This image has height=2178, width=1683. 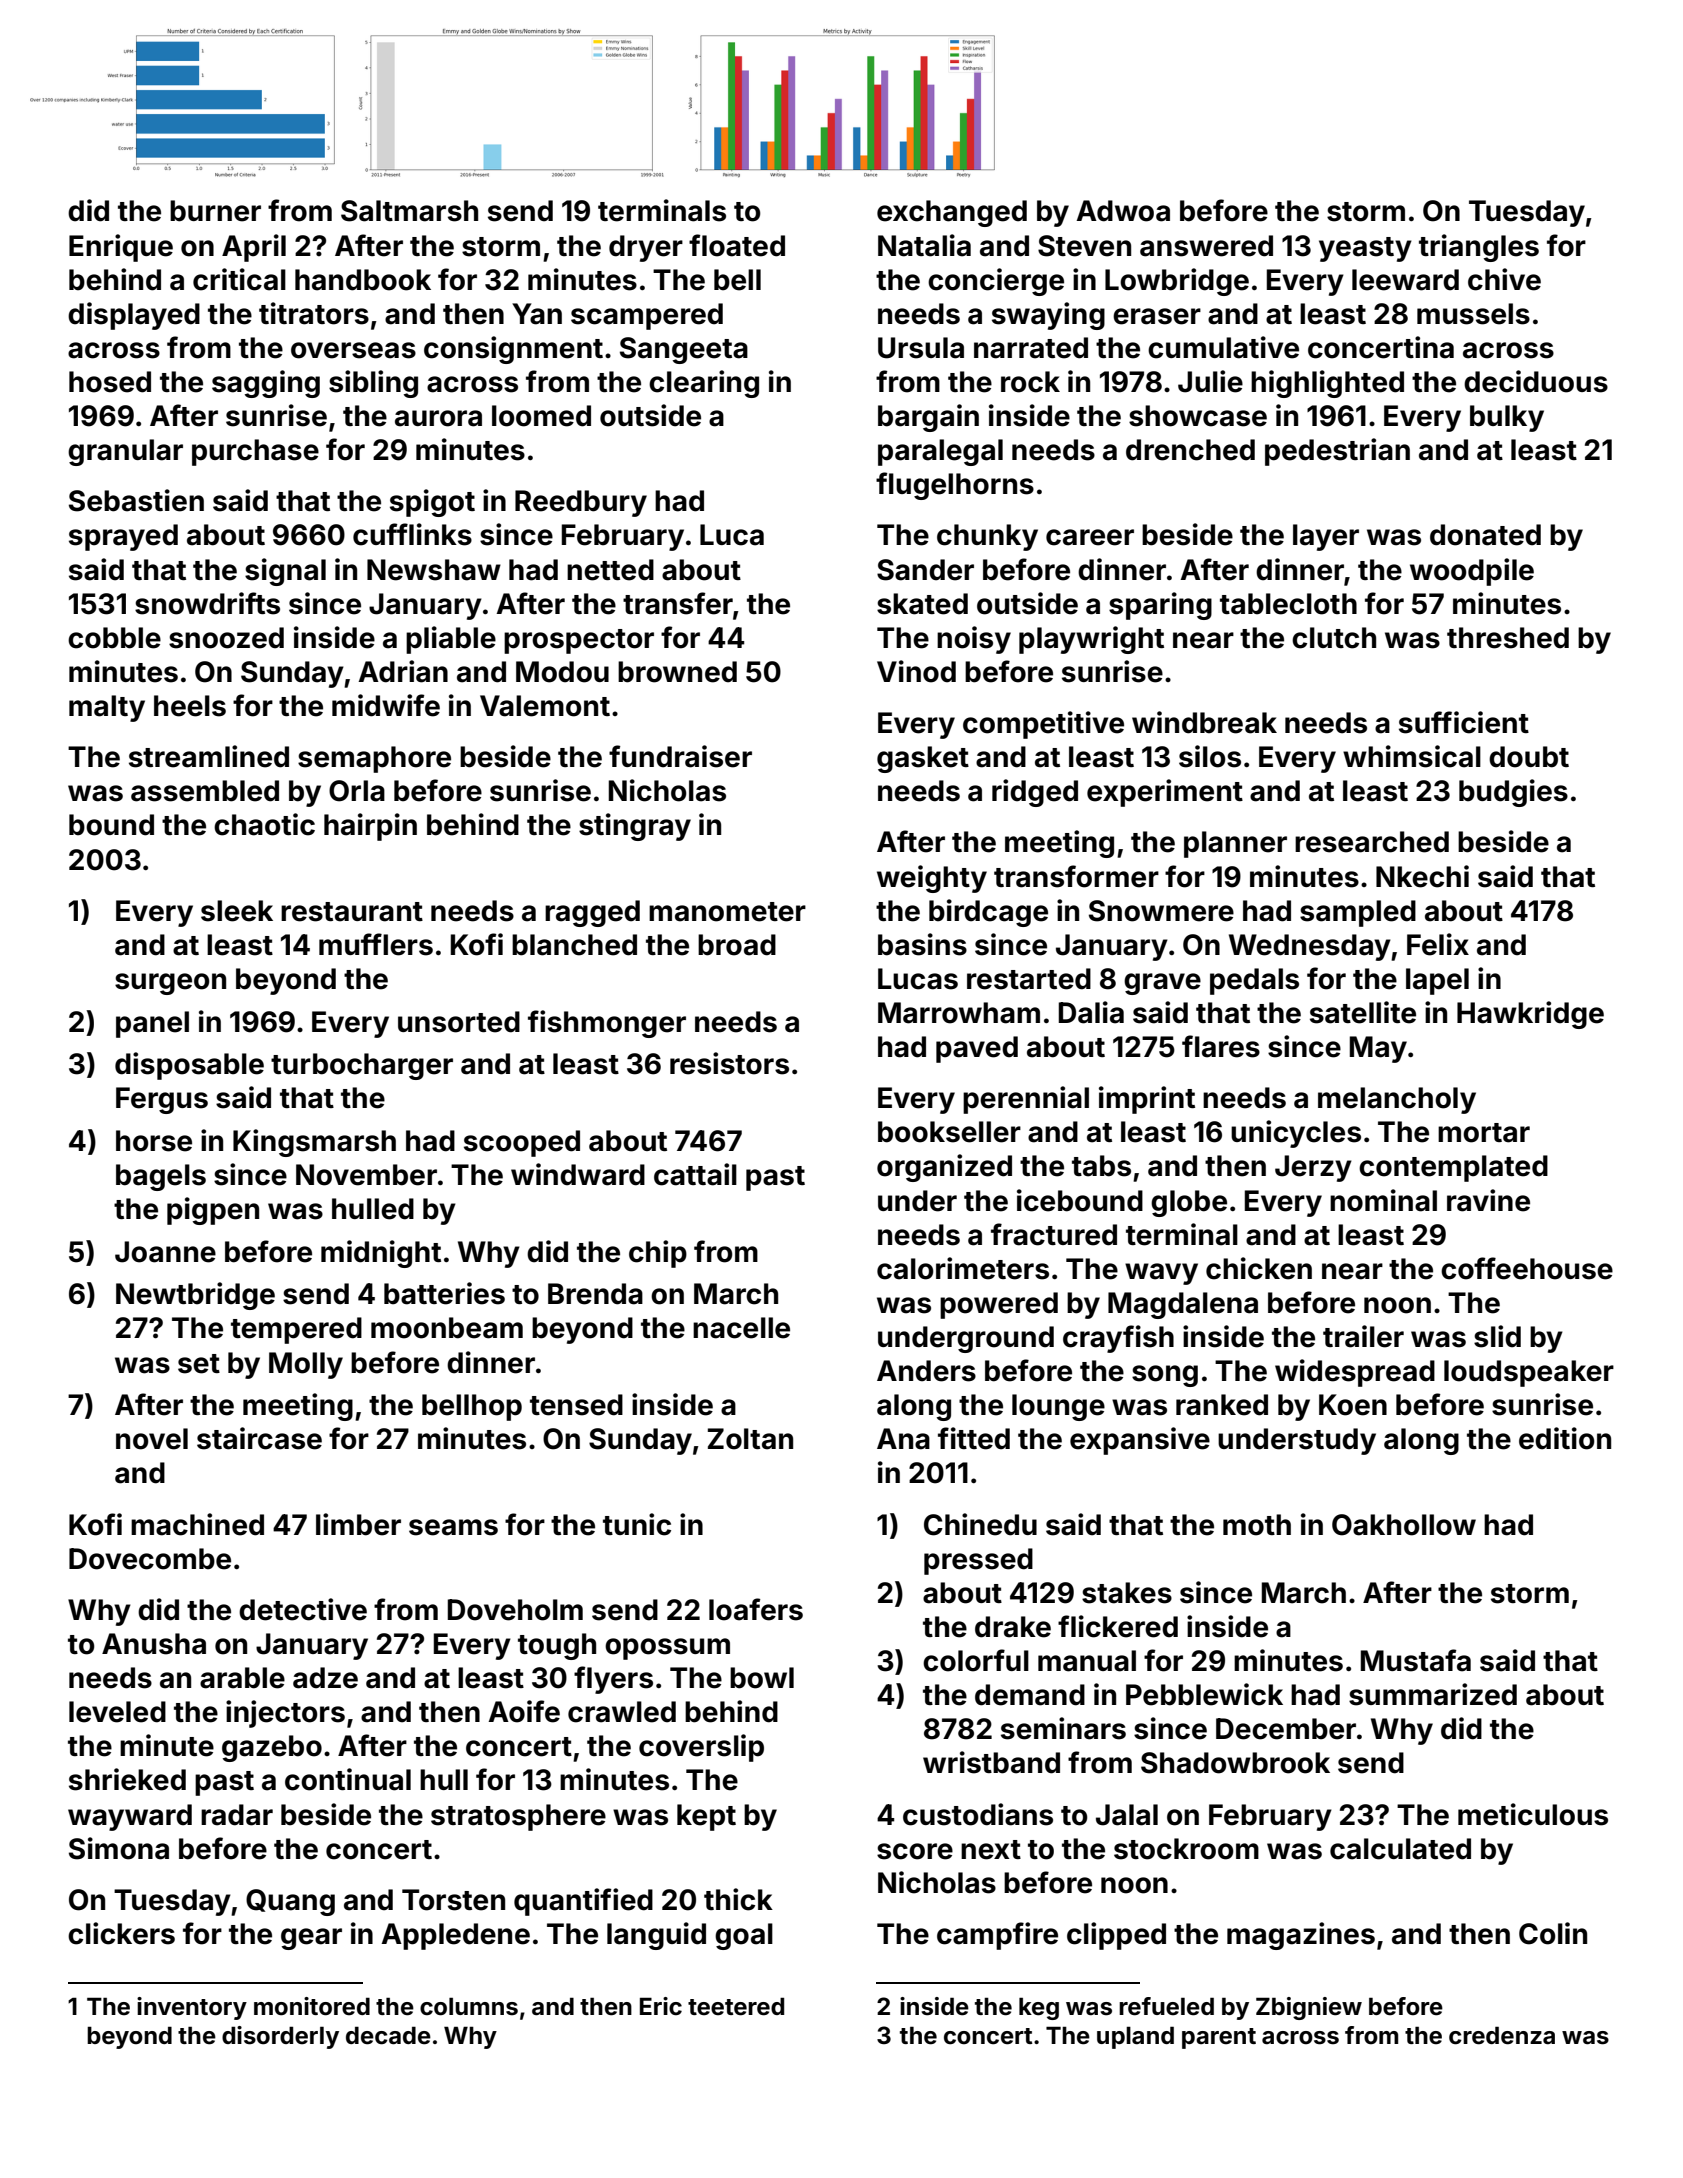 I want to click on chive, so click(x=1504, y=279).
